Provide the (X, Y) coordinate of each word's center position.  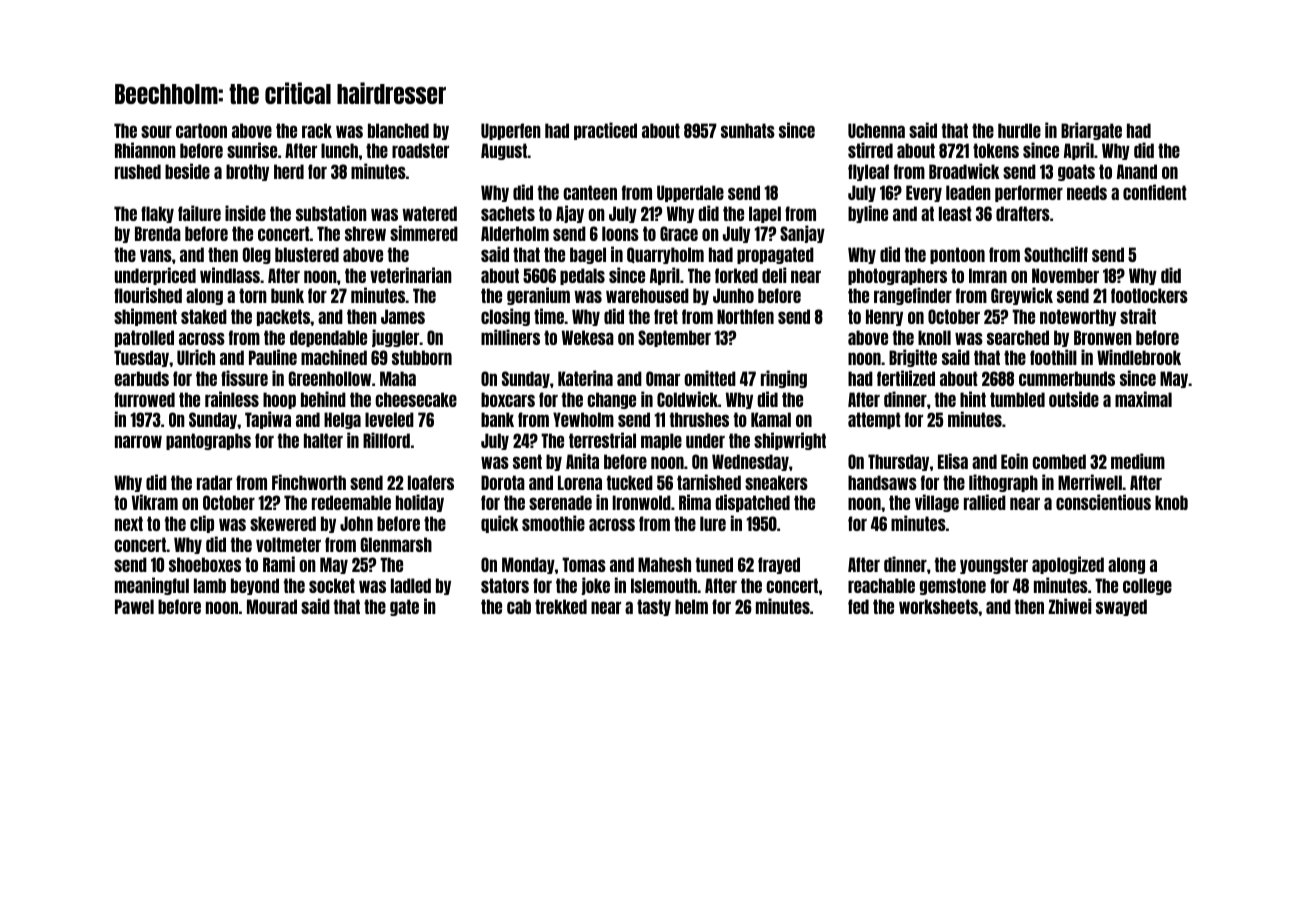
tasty (654, 607)
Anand (1137, 171)
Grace (679, 233)
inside (245, 213)
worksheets (938, 606)
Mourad (272, 606)
